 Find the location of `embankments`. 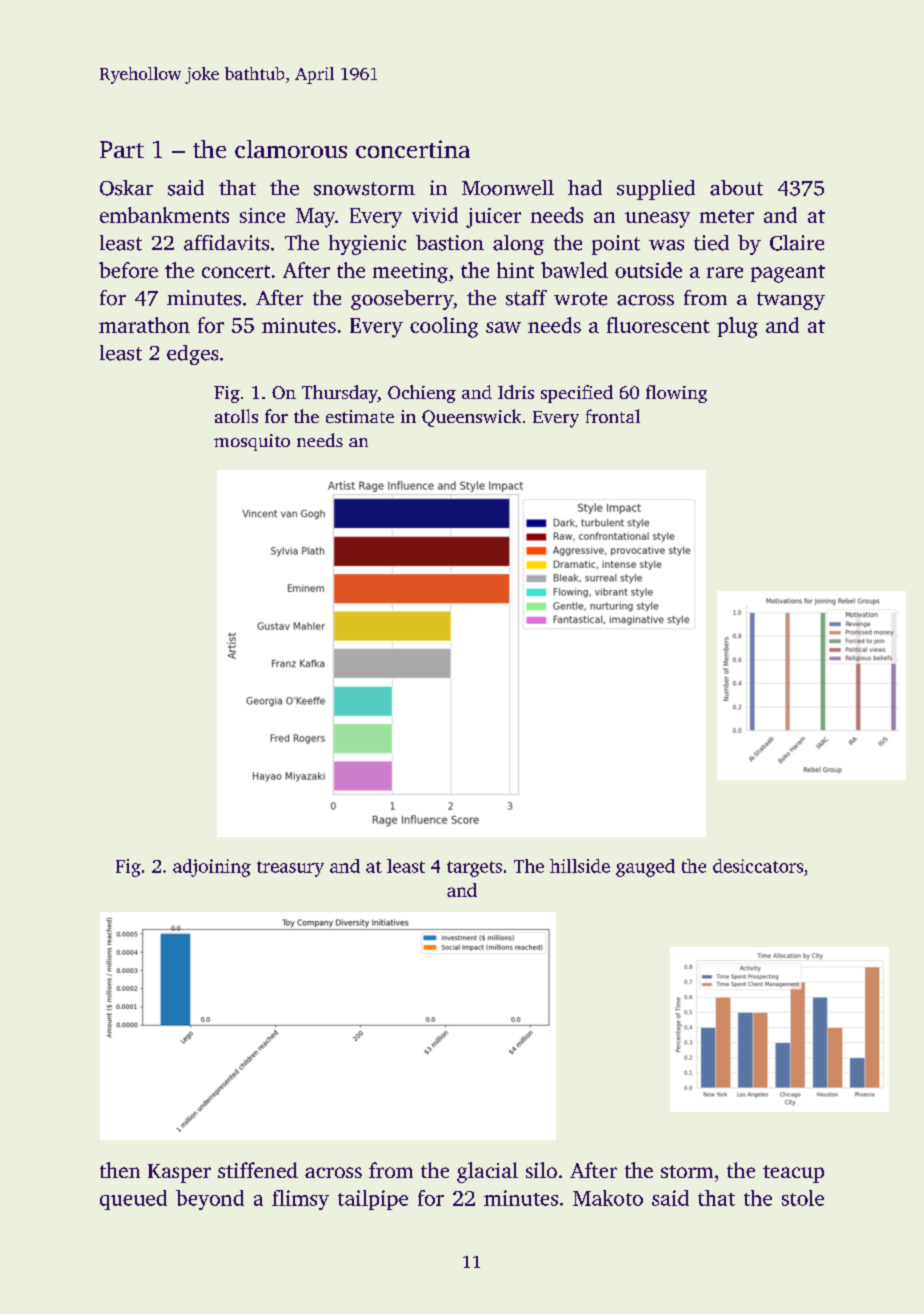

embankments is located at coordinates (164, 215).
